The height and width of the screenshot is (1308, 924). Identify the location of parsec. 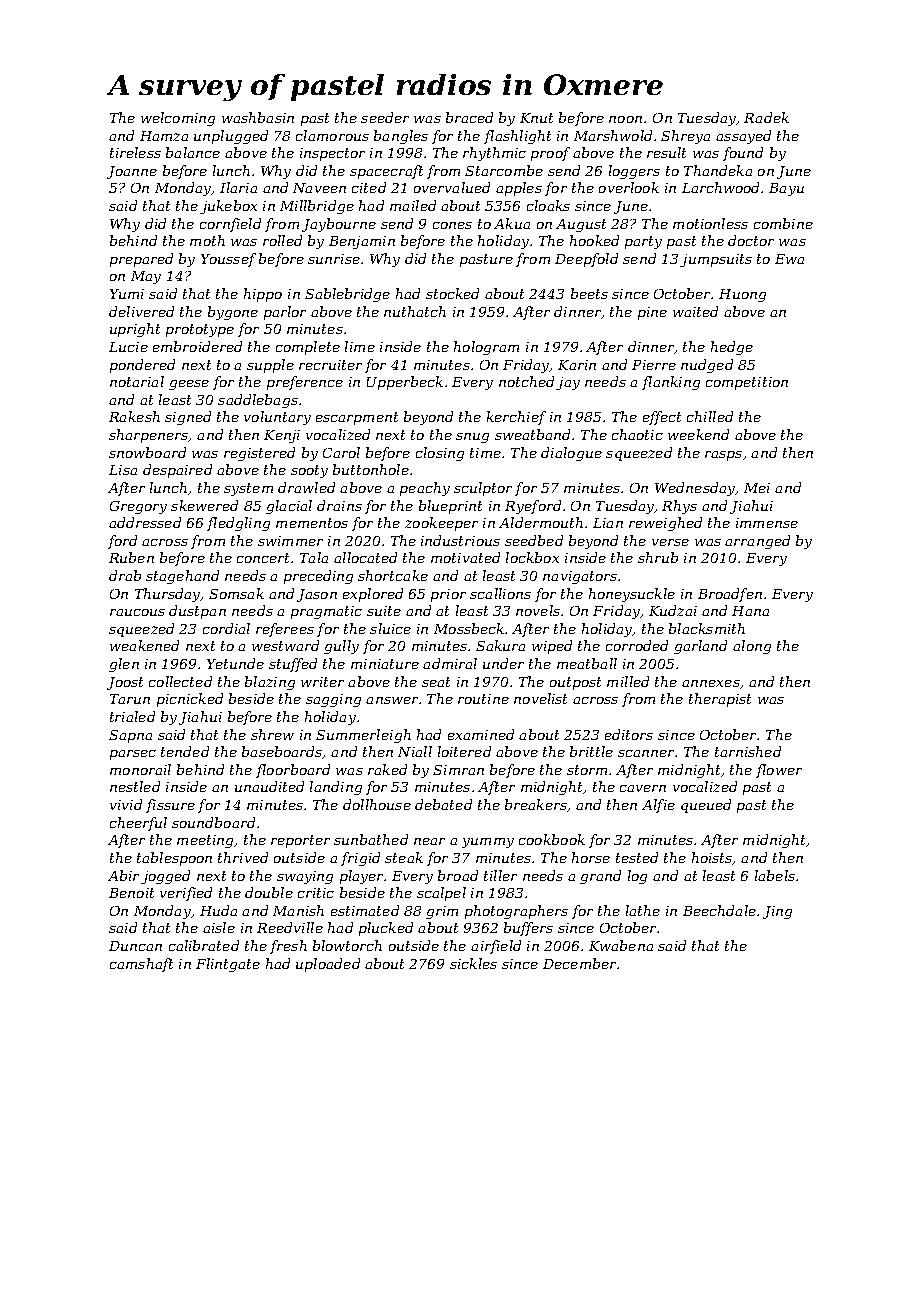
(133, 755).
